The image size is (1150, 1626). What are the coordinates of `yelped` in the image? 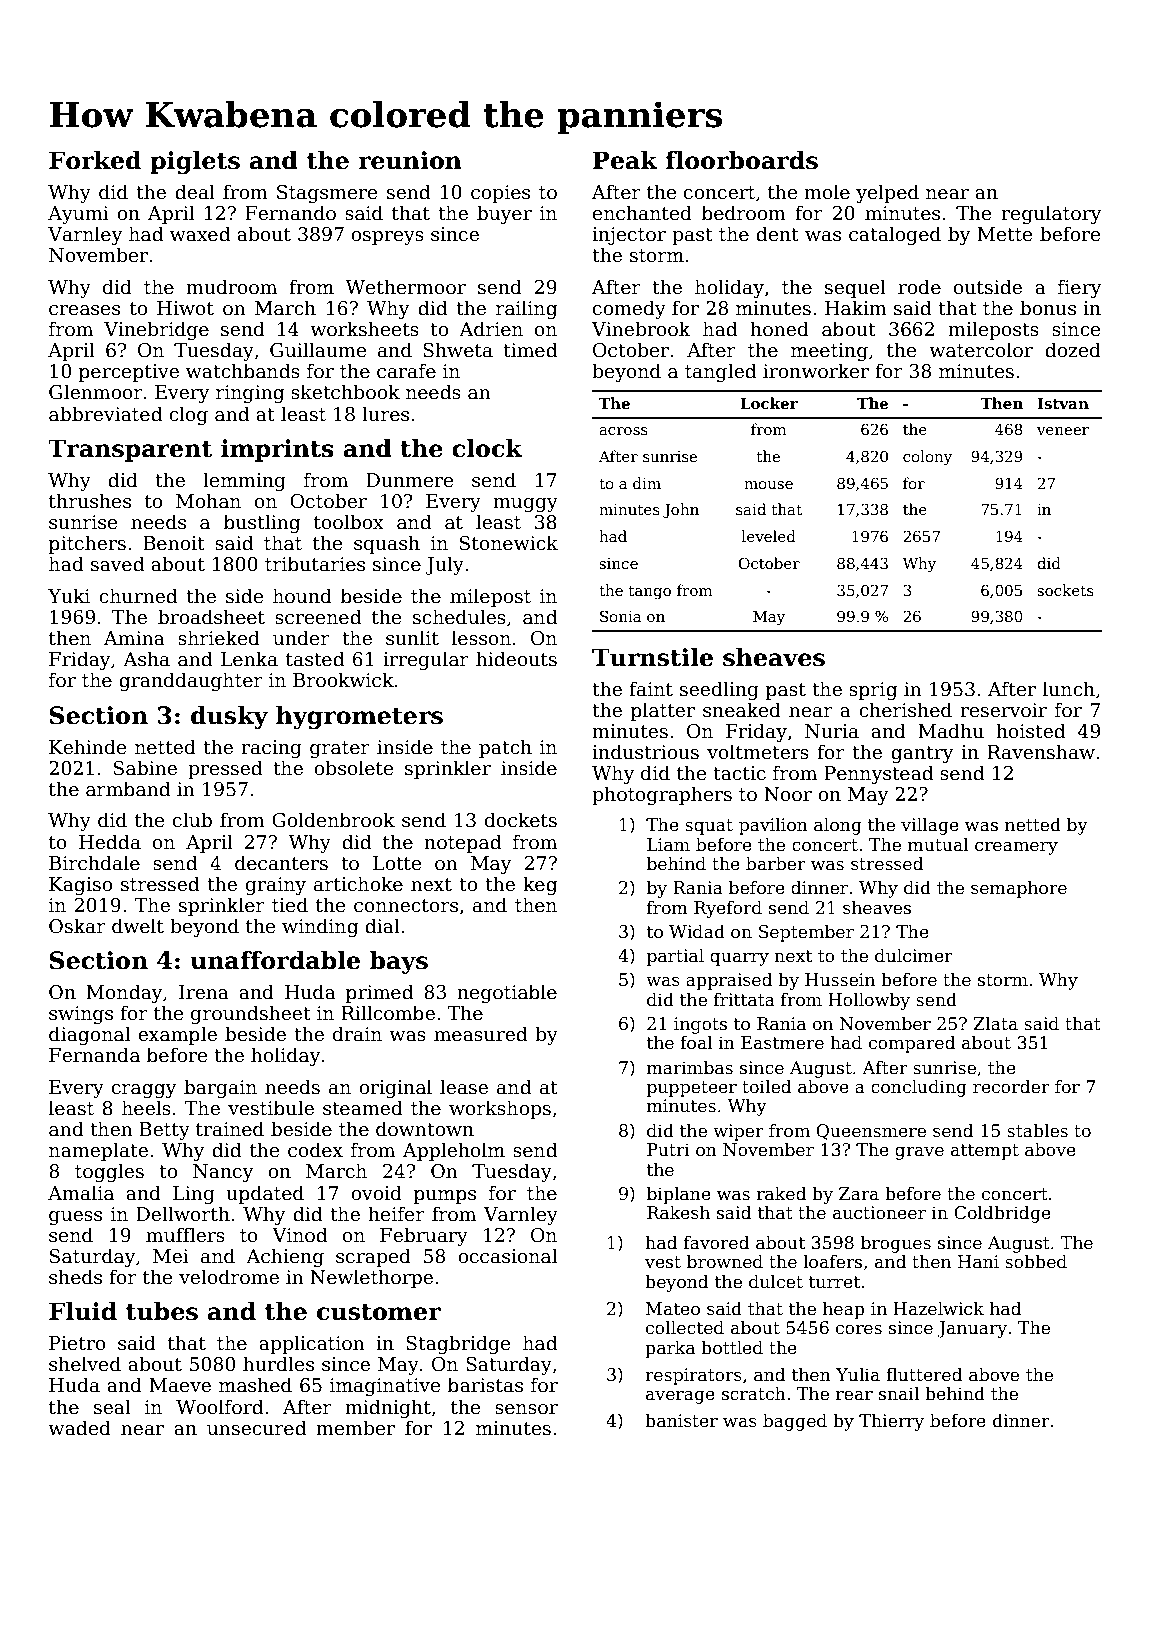 It's located at (887, 193).
